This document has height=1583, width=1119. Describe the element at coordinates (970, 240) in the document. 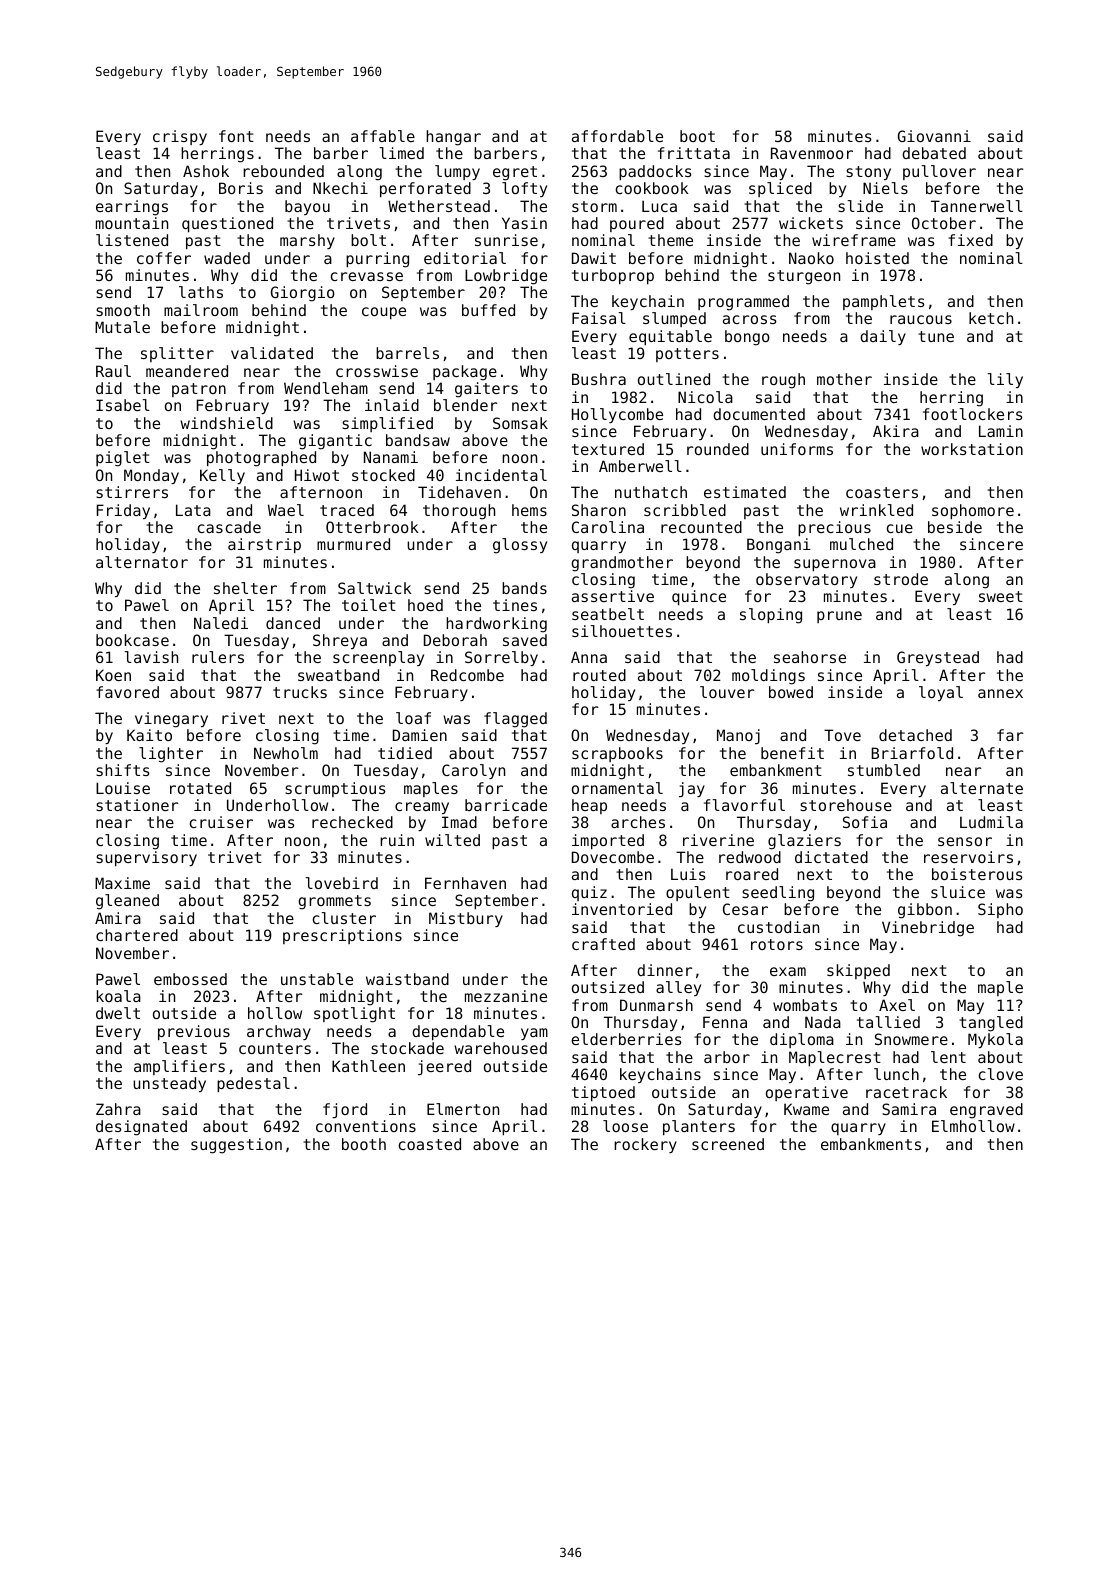

I see `fixed` at that location.
